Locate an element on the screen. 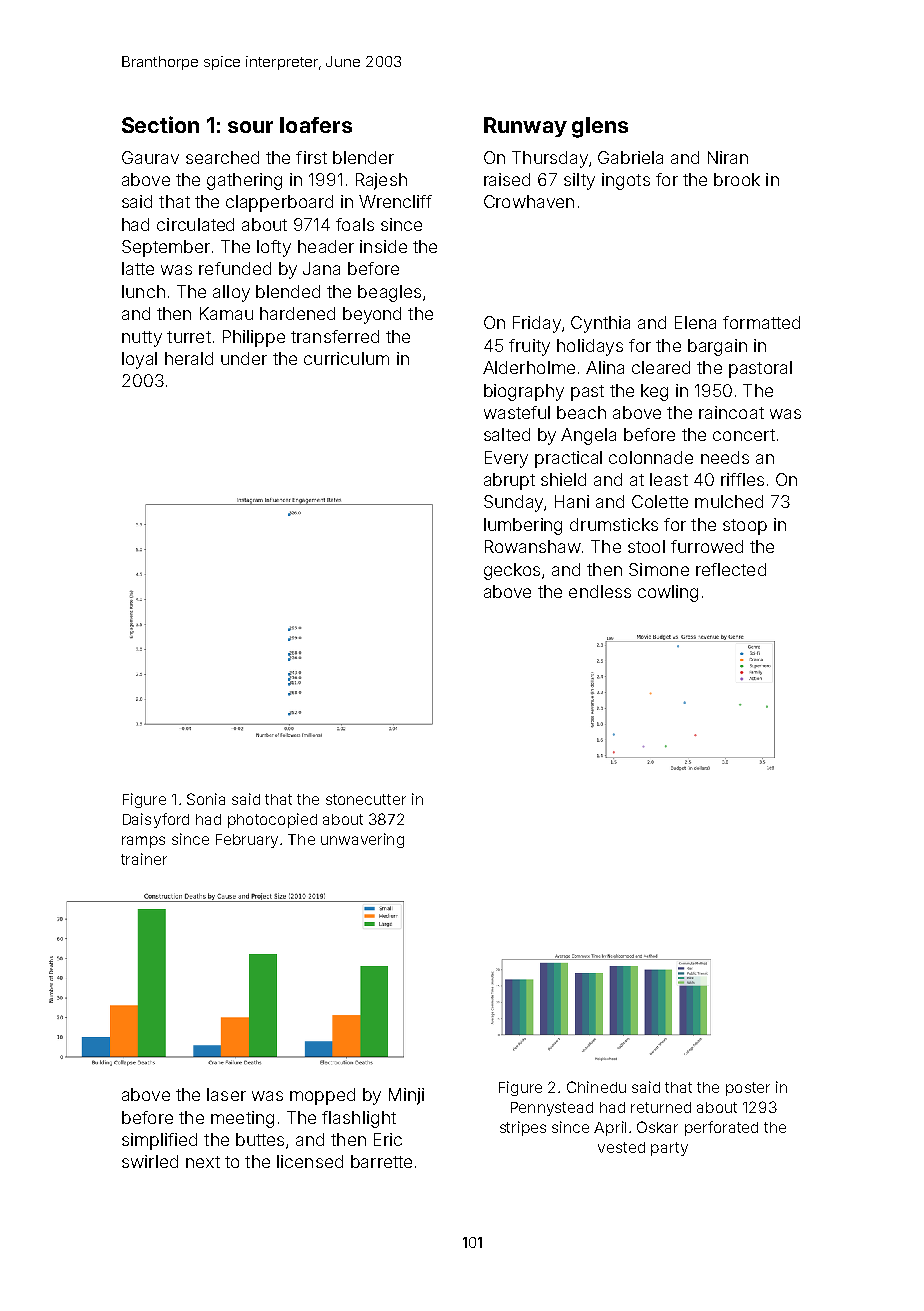 The width and height of the screenshot is (924, 1311). sour is located at coordinates (250, 127).
